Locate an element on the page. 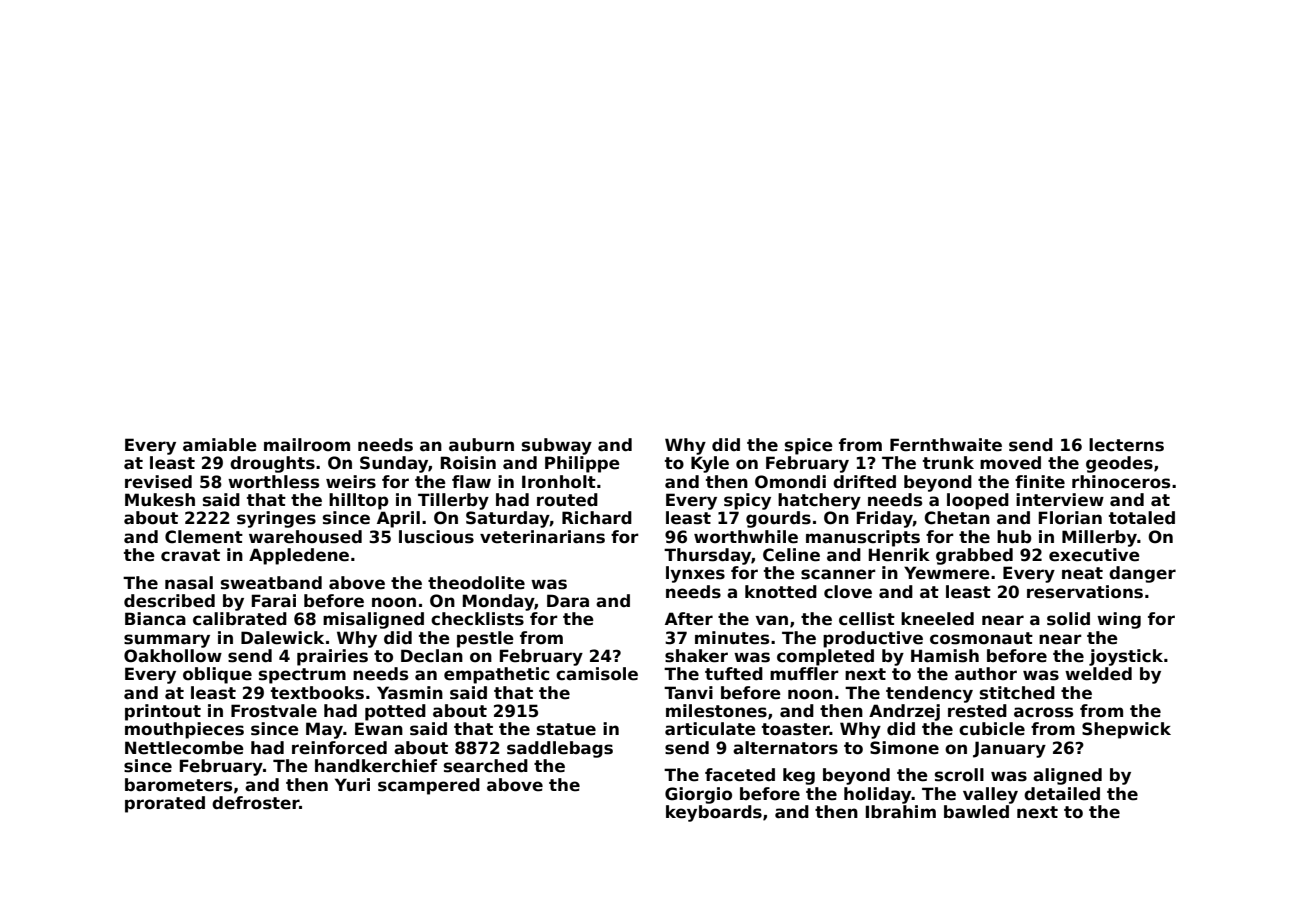 The image size is (1308, 924). veterinarians is located at coordinates (542, 537).
